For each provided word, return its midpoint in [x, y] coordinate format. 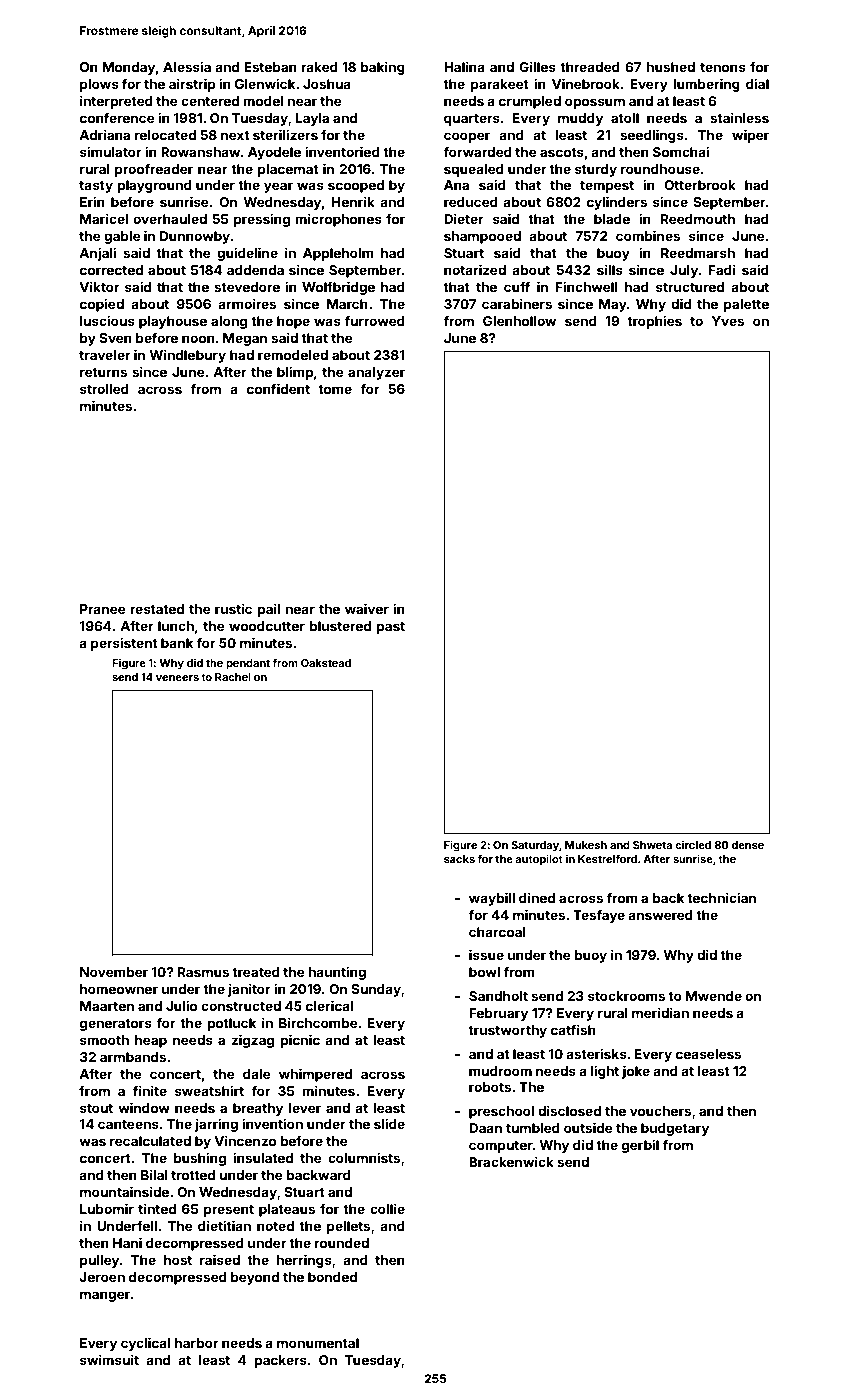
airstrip [192, 85]
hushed [670, 67]
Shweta [652, 845]
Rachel [233, 677]
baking [382, 68]
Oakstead [326, 663]
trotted [193, 1175]
